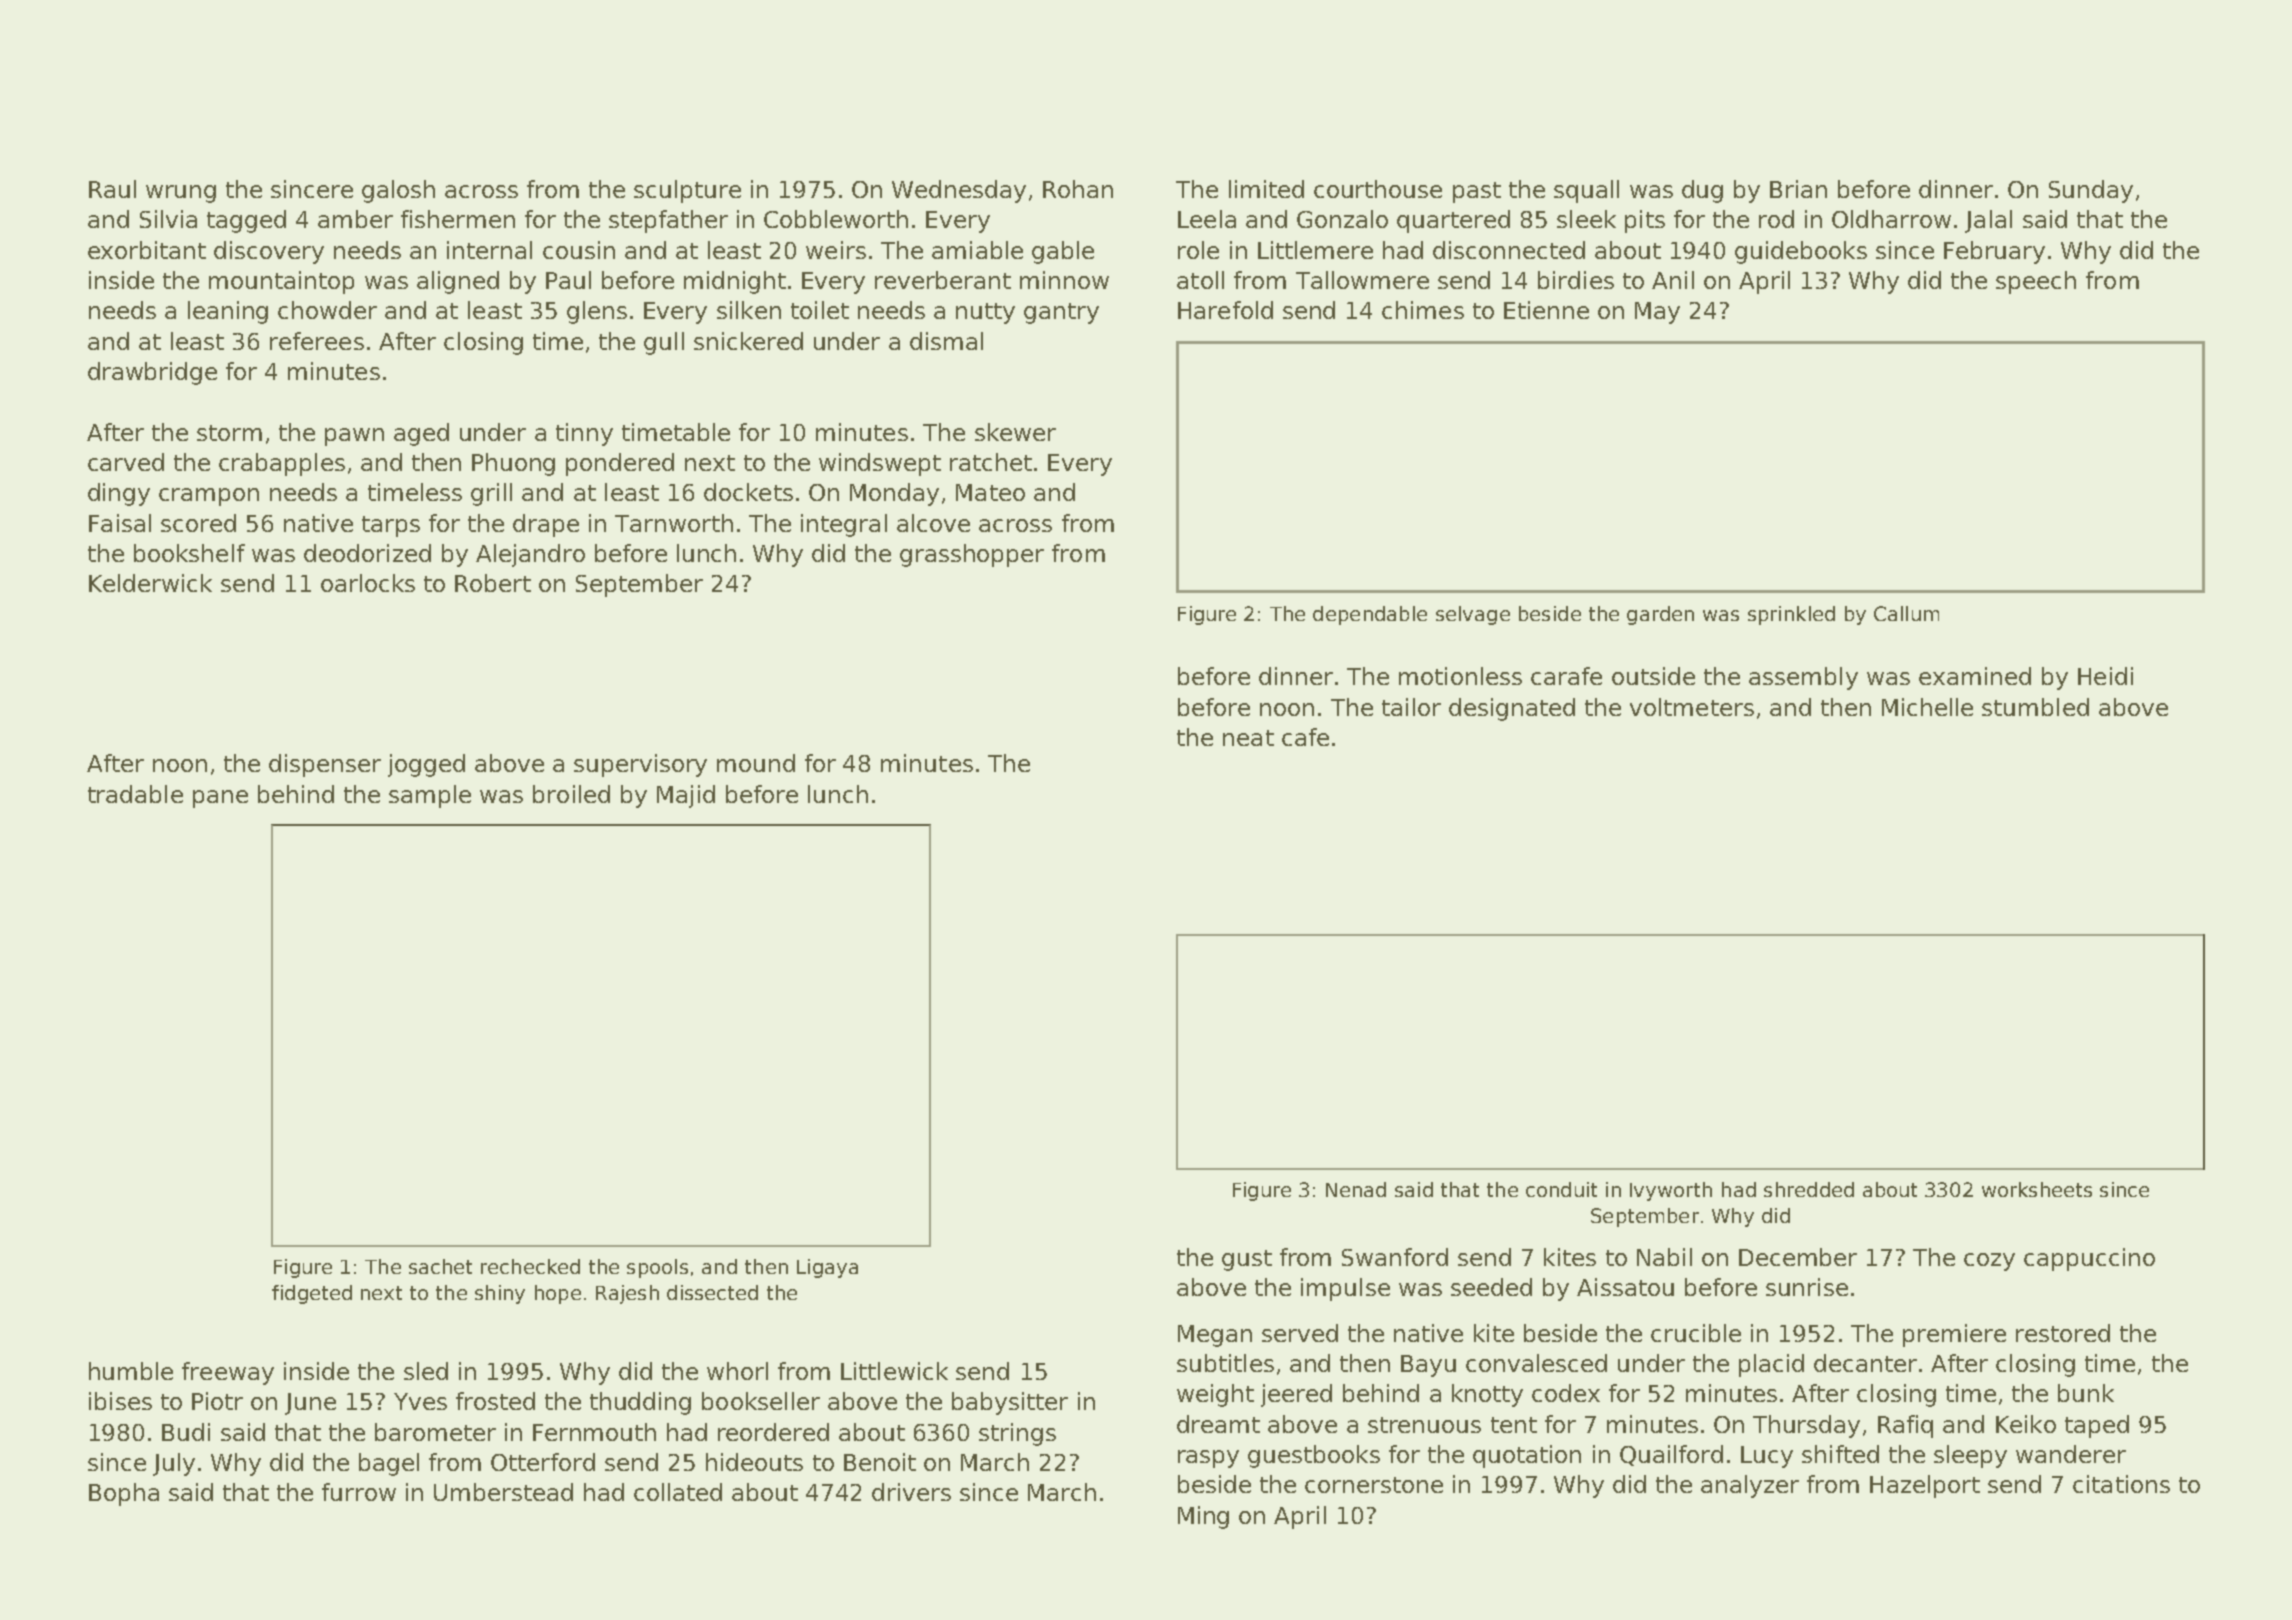 This document has height=1620, width=2292. I want to click on fidgeted, so click(312, 1294).
